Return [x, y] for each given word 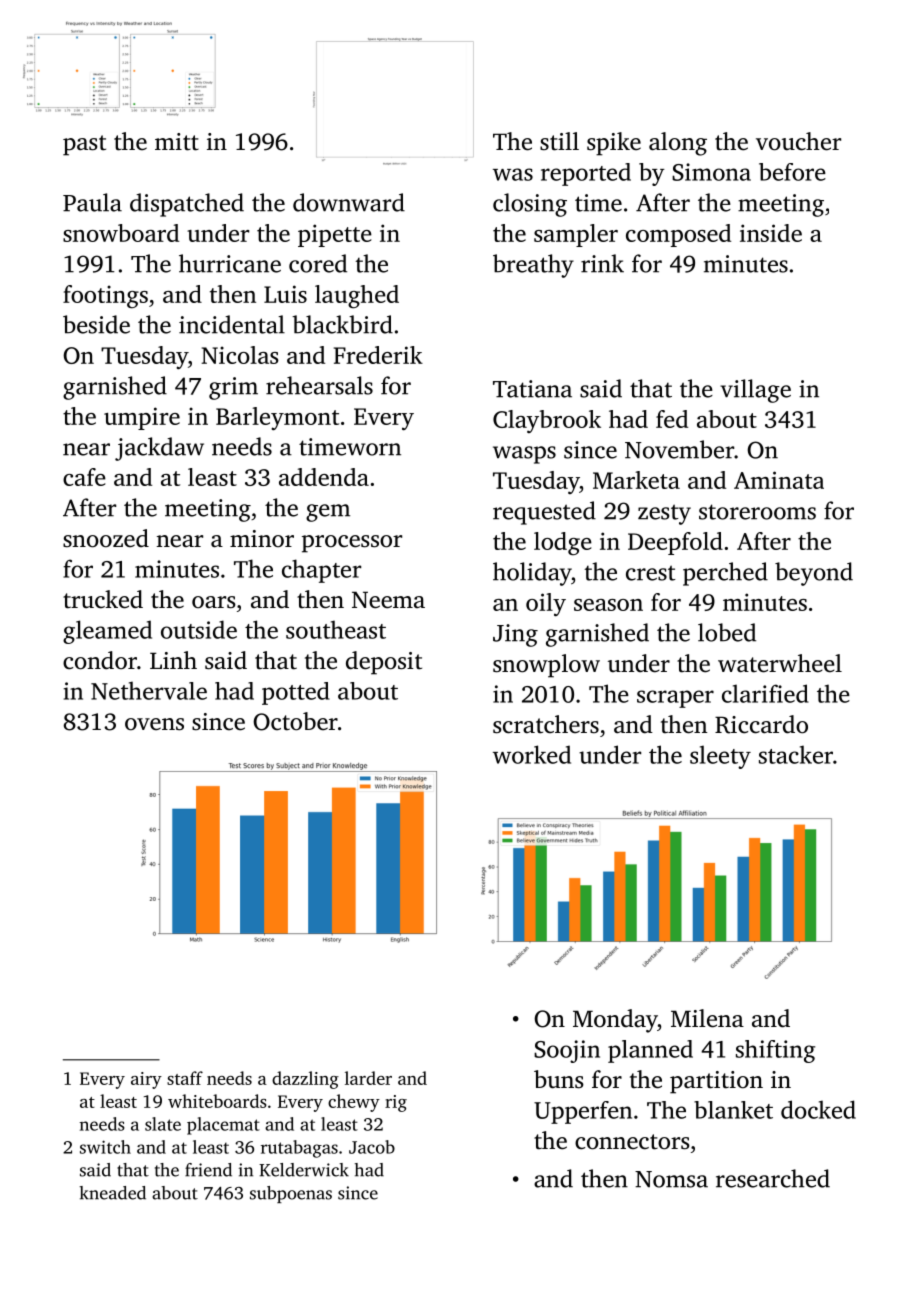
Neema [388, 600]
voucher [798, 141]
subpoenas [291, 1194]
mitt [177, 142]
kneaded [112, 1193]
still [559, 141]
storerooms [757, 512]
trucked [103, 599]
